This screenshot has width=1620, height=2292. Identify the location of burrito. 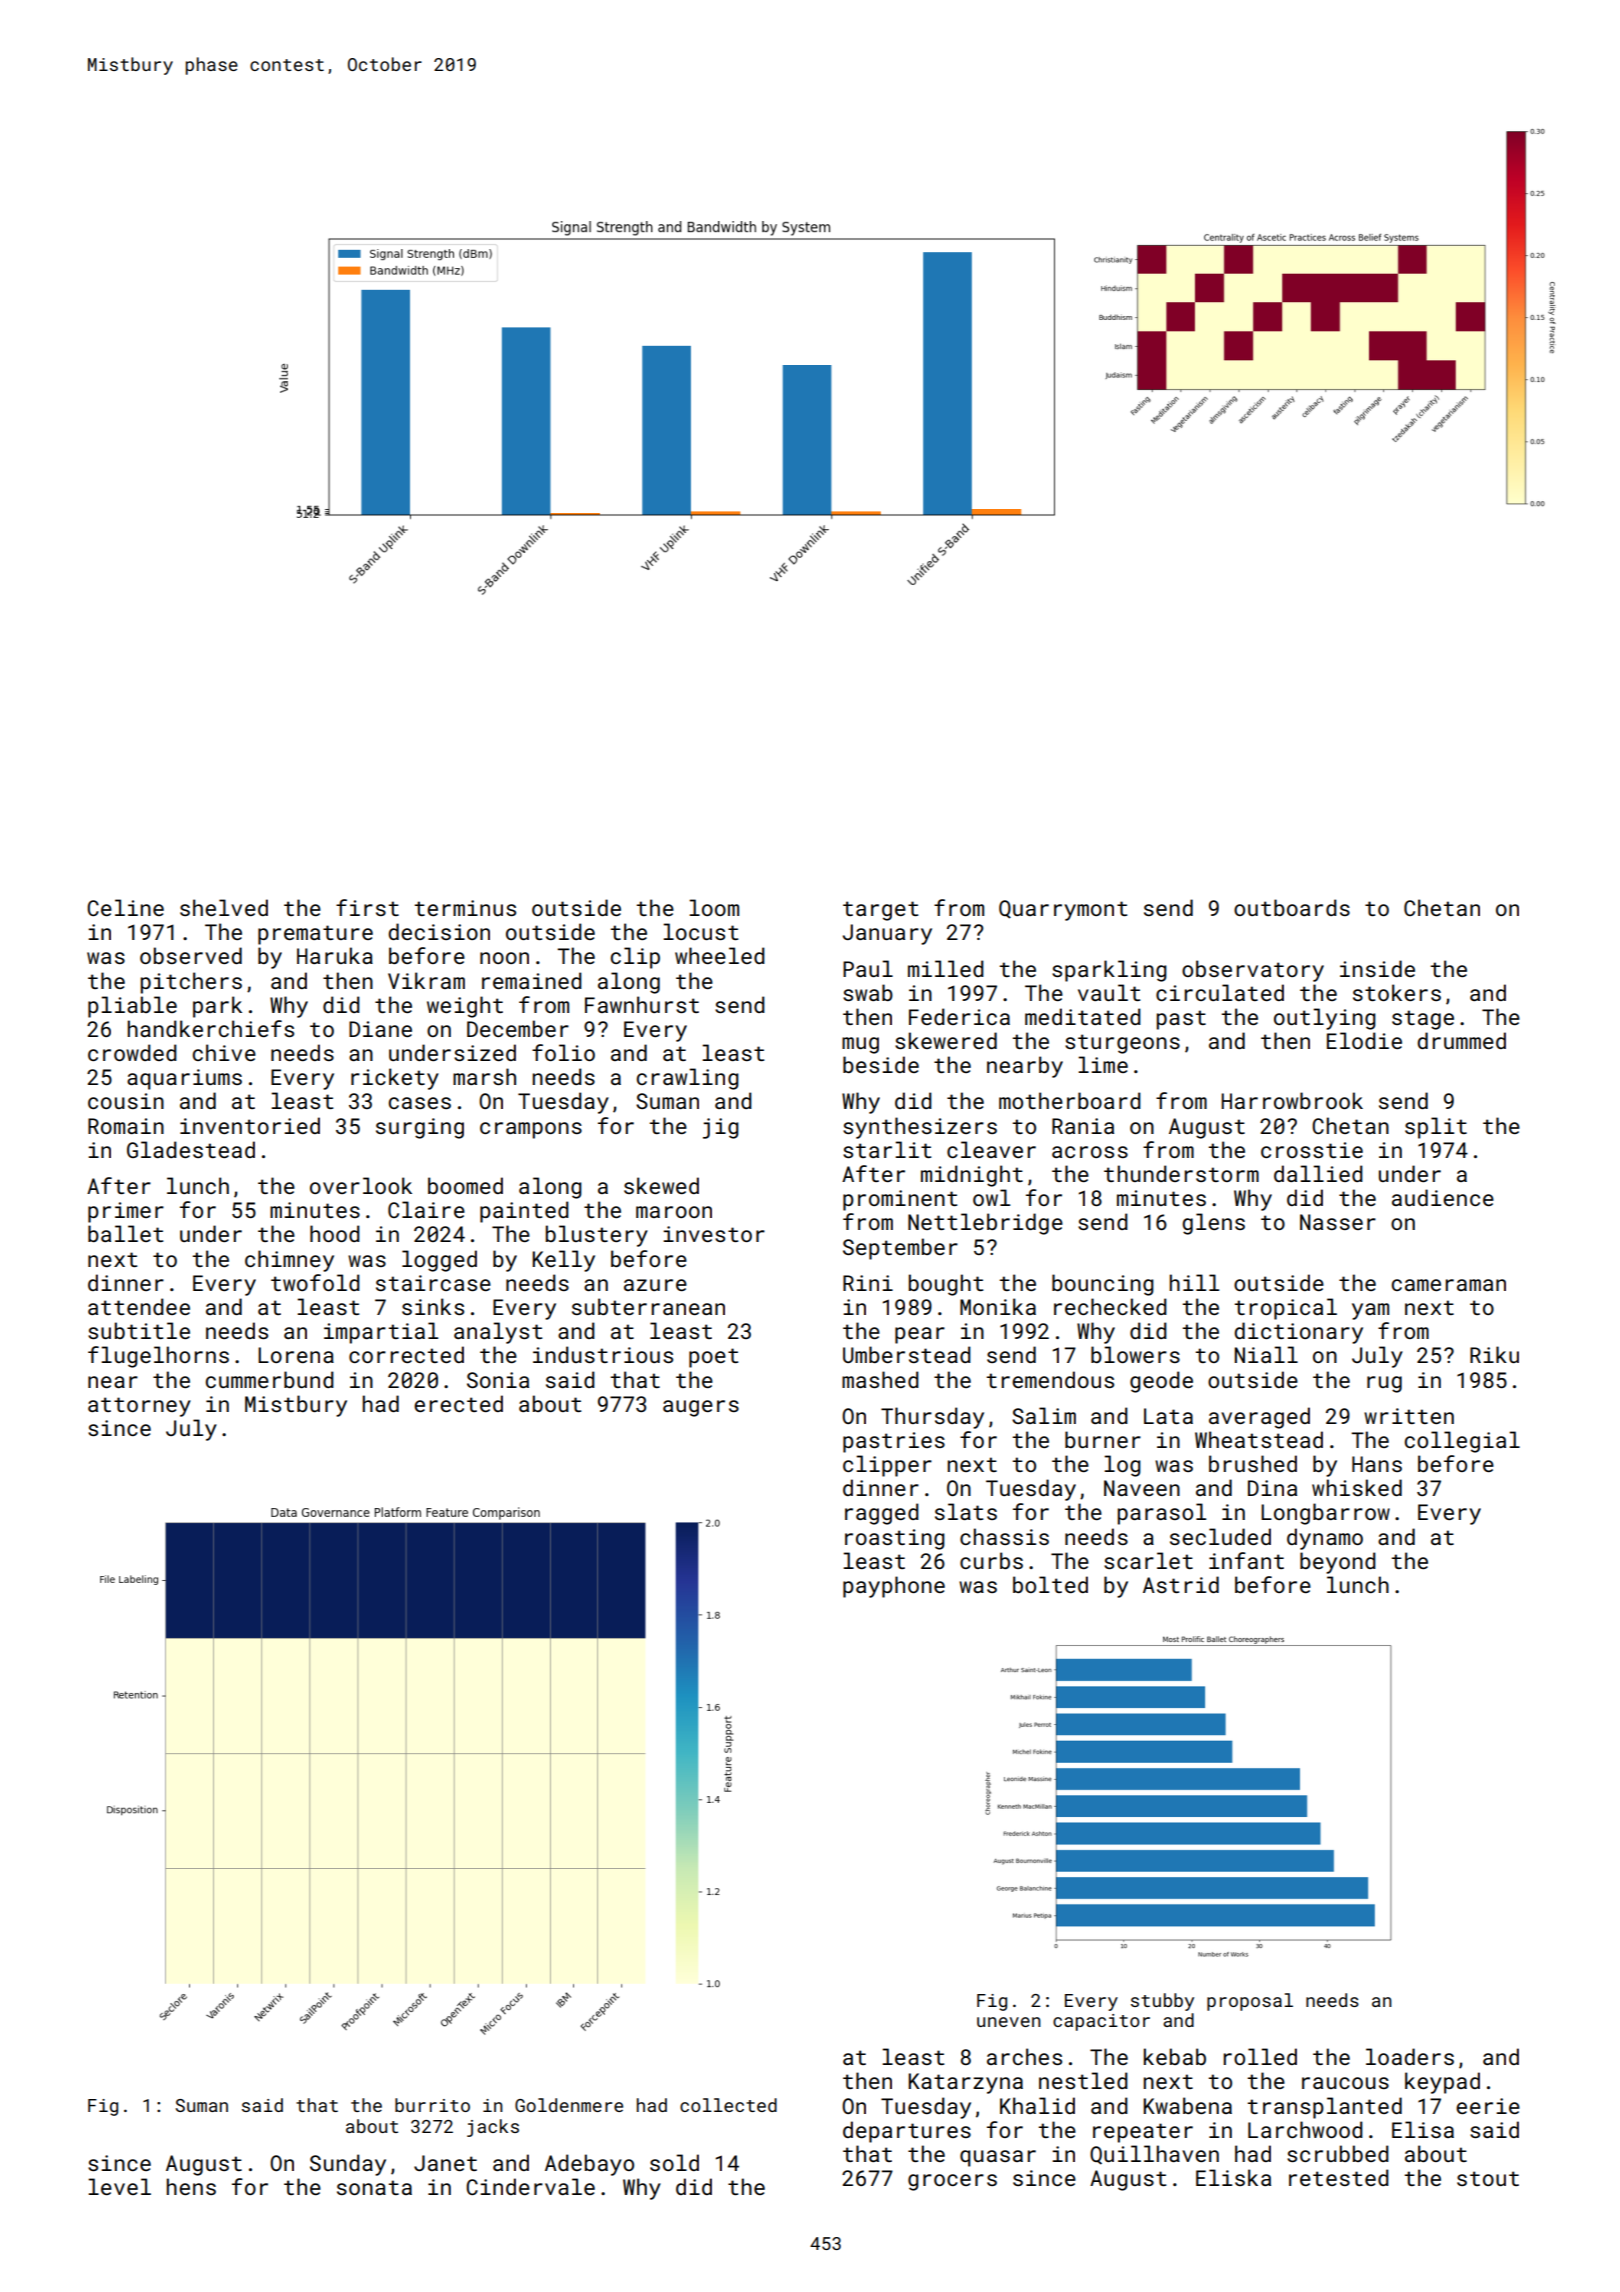
(432, 2105).
